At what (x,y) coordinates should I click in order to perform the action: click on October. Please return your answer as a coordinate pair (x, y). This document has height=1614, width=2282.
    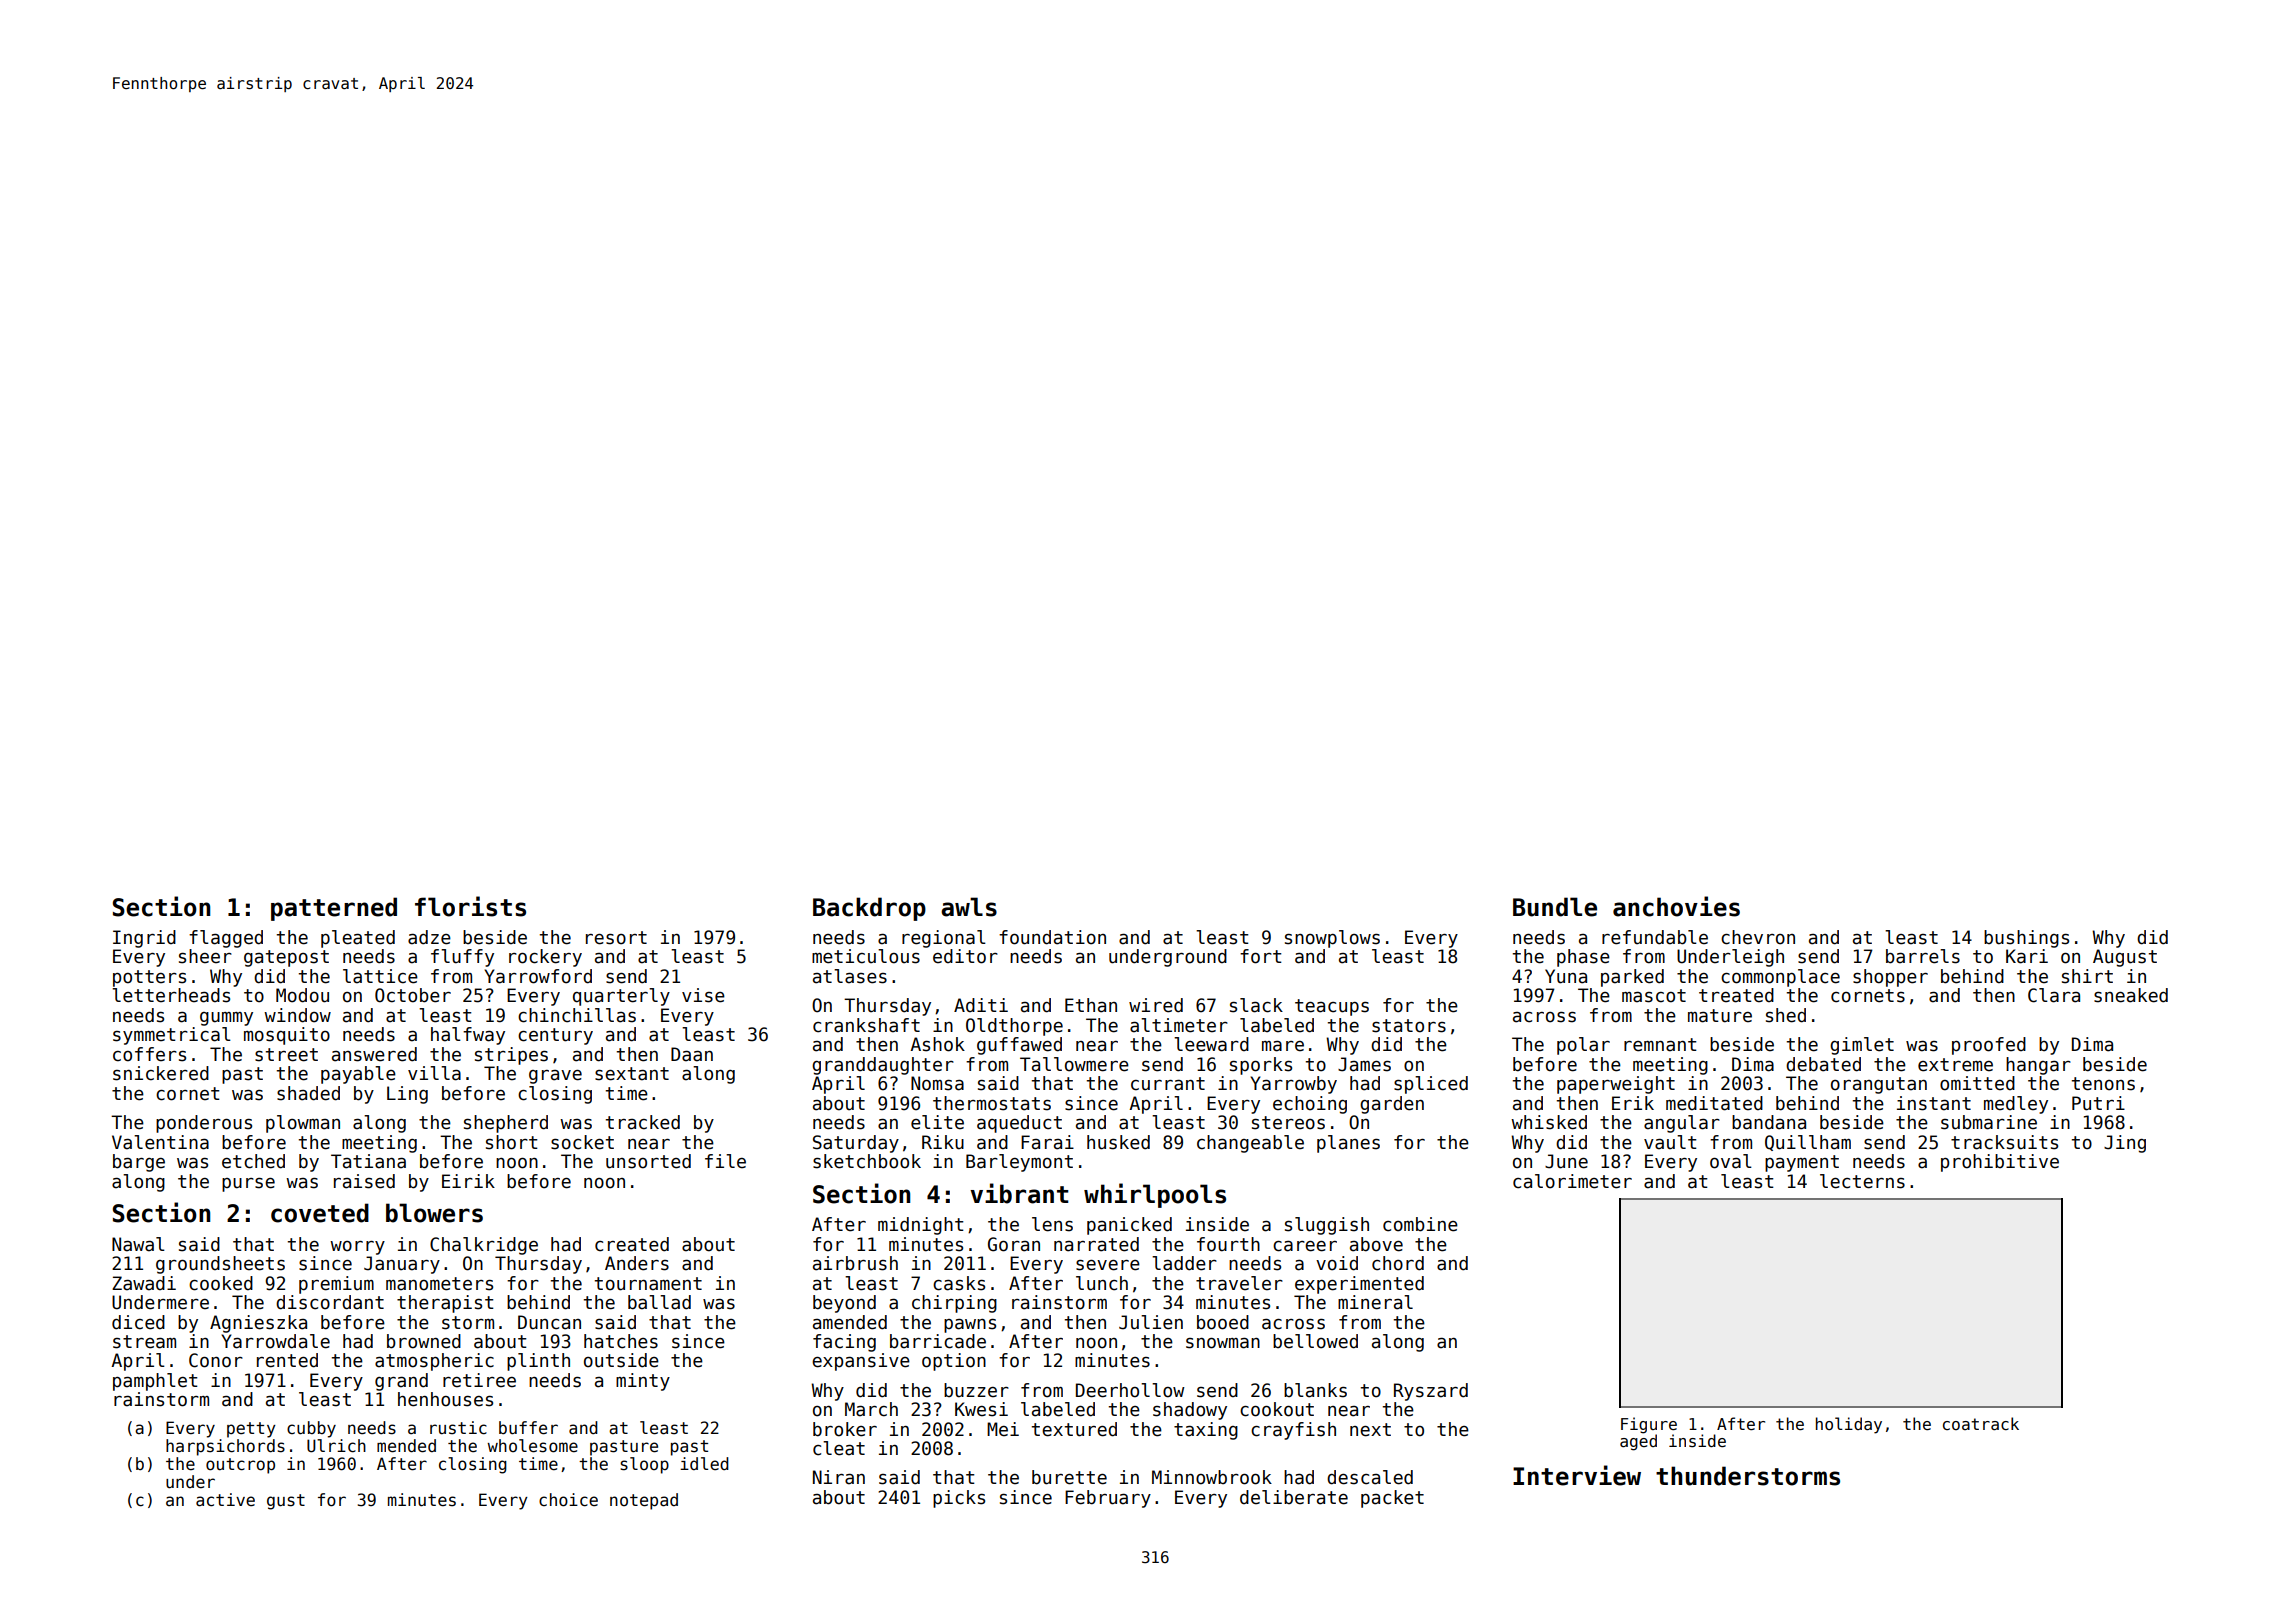
    Looking at the image, I should click on (413, 995).
